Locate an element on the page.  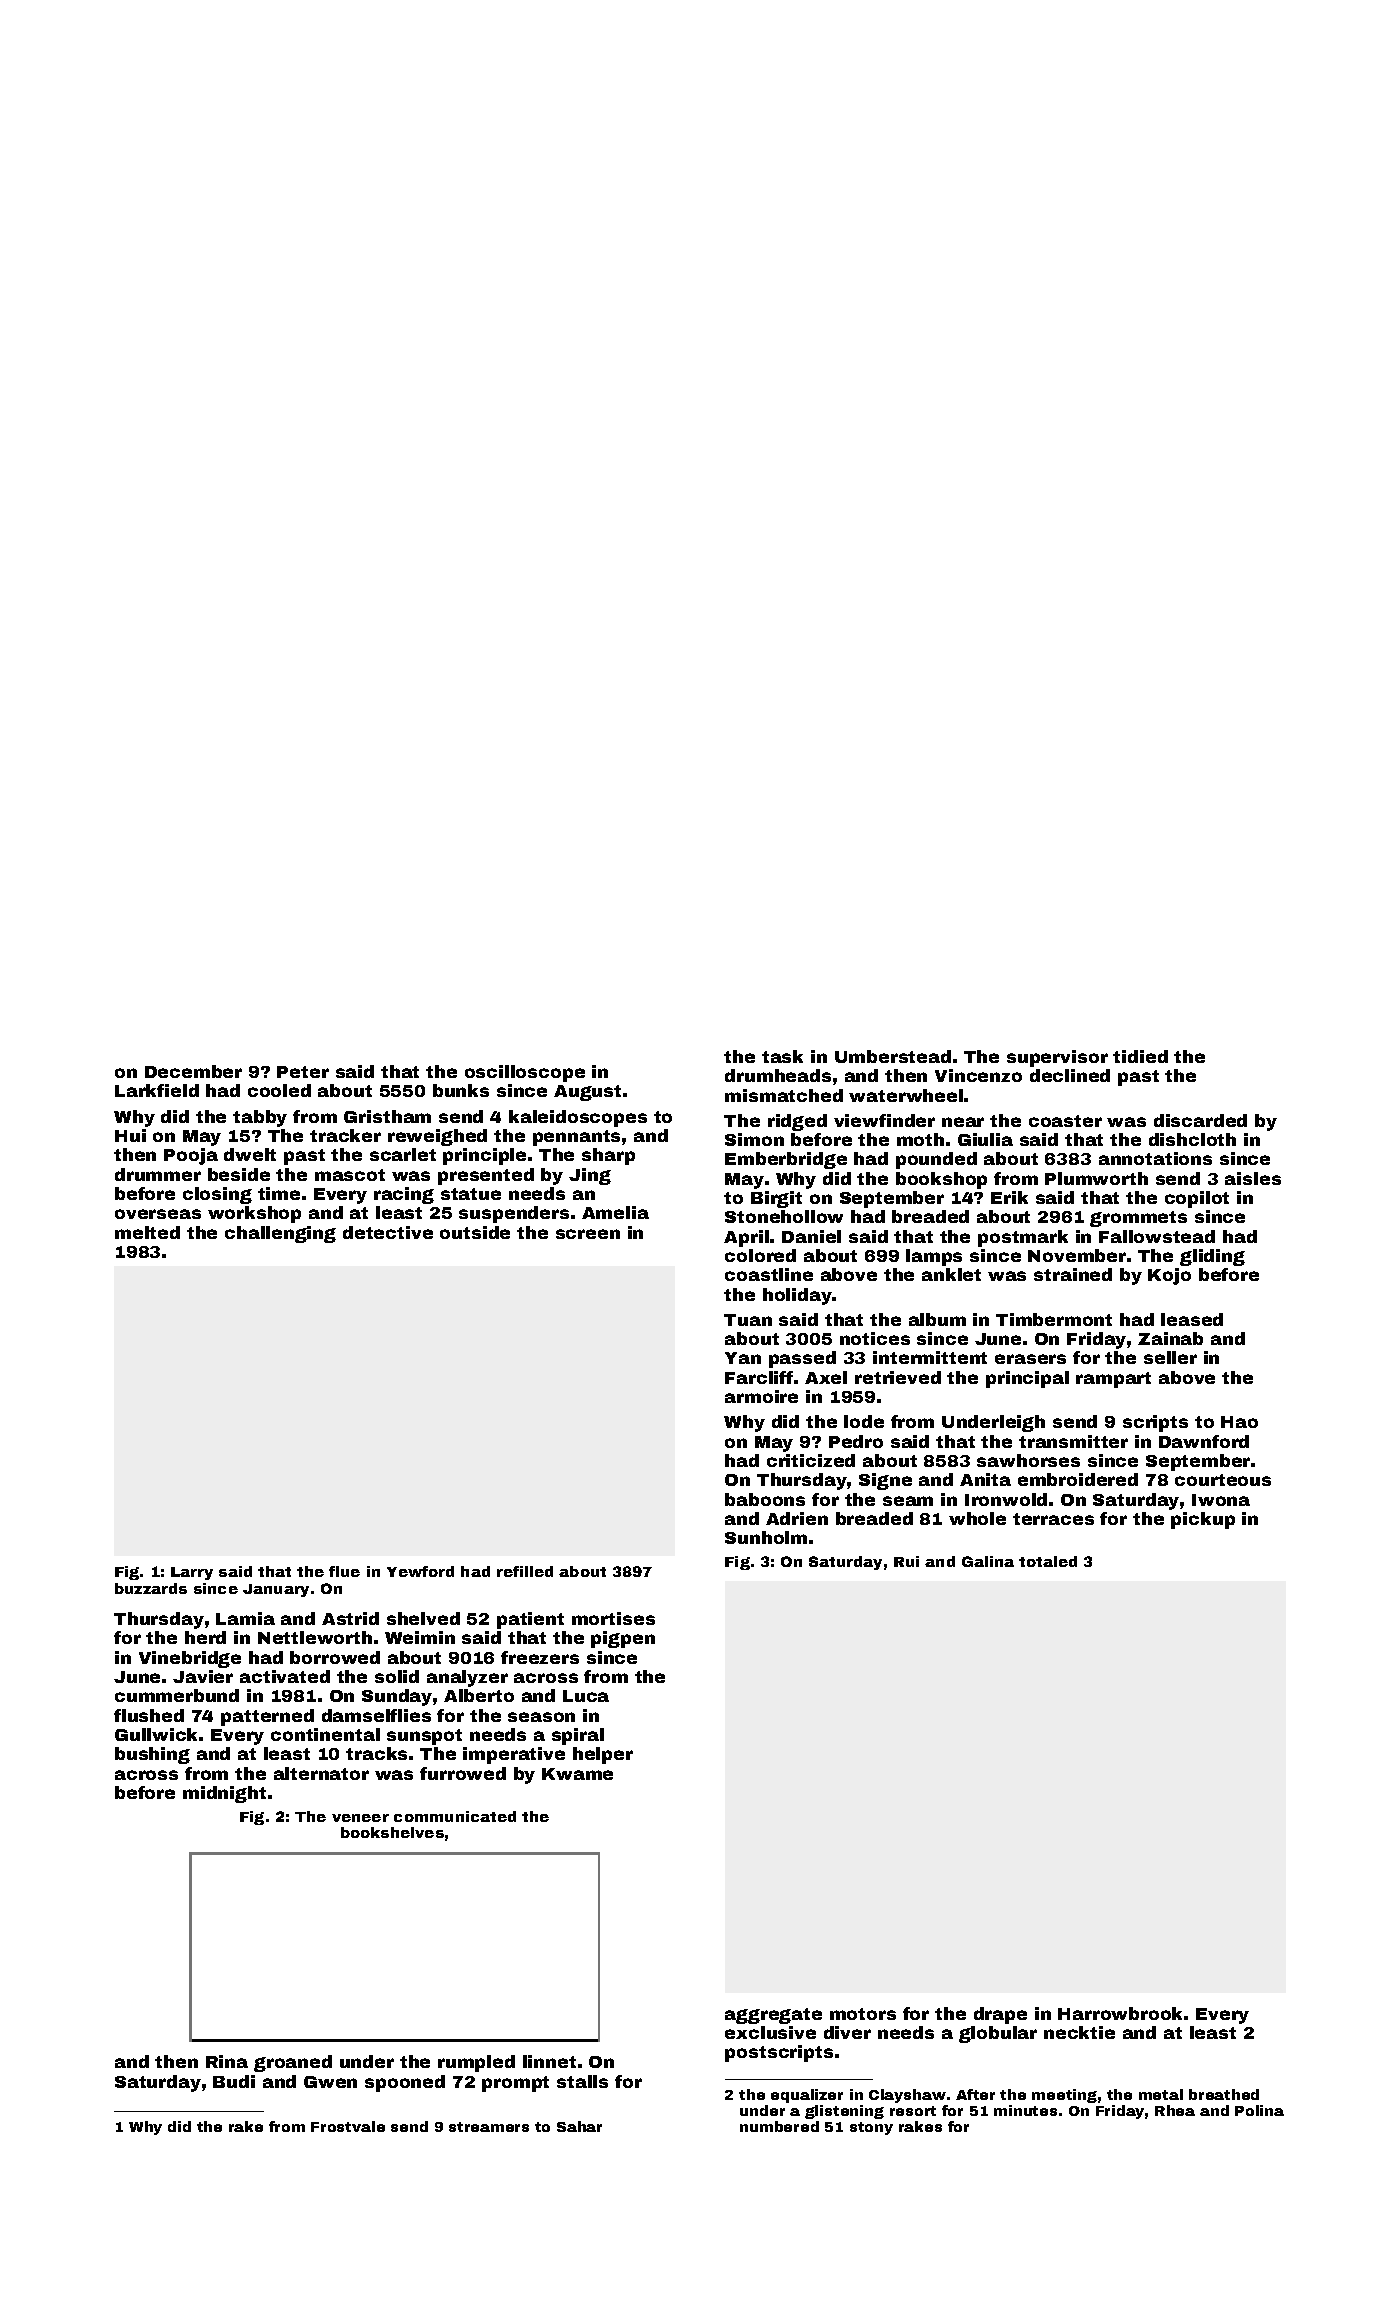
Harrowbrook is located at coordinates (1120, 2013).
